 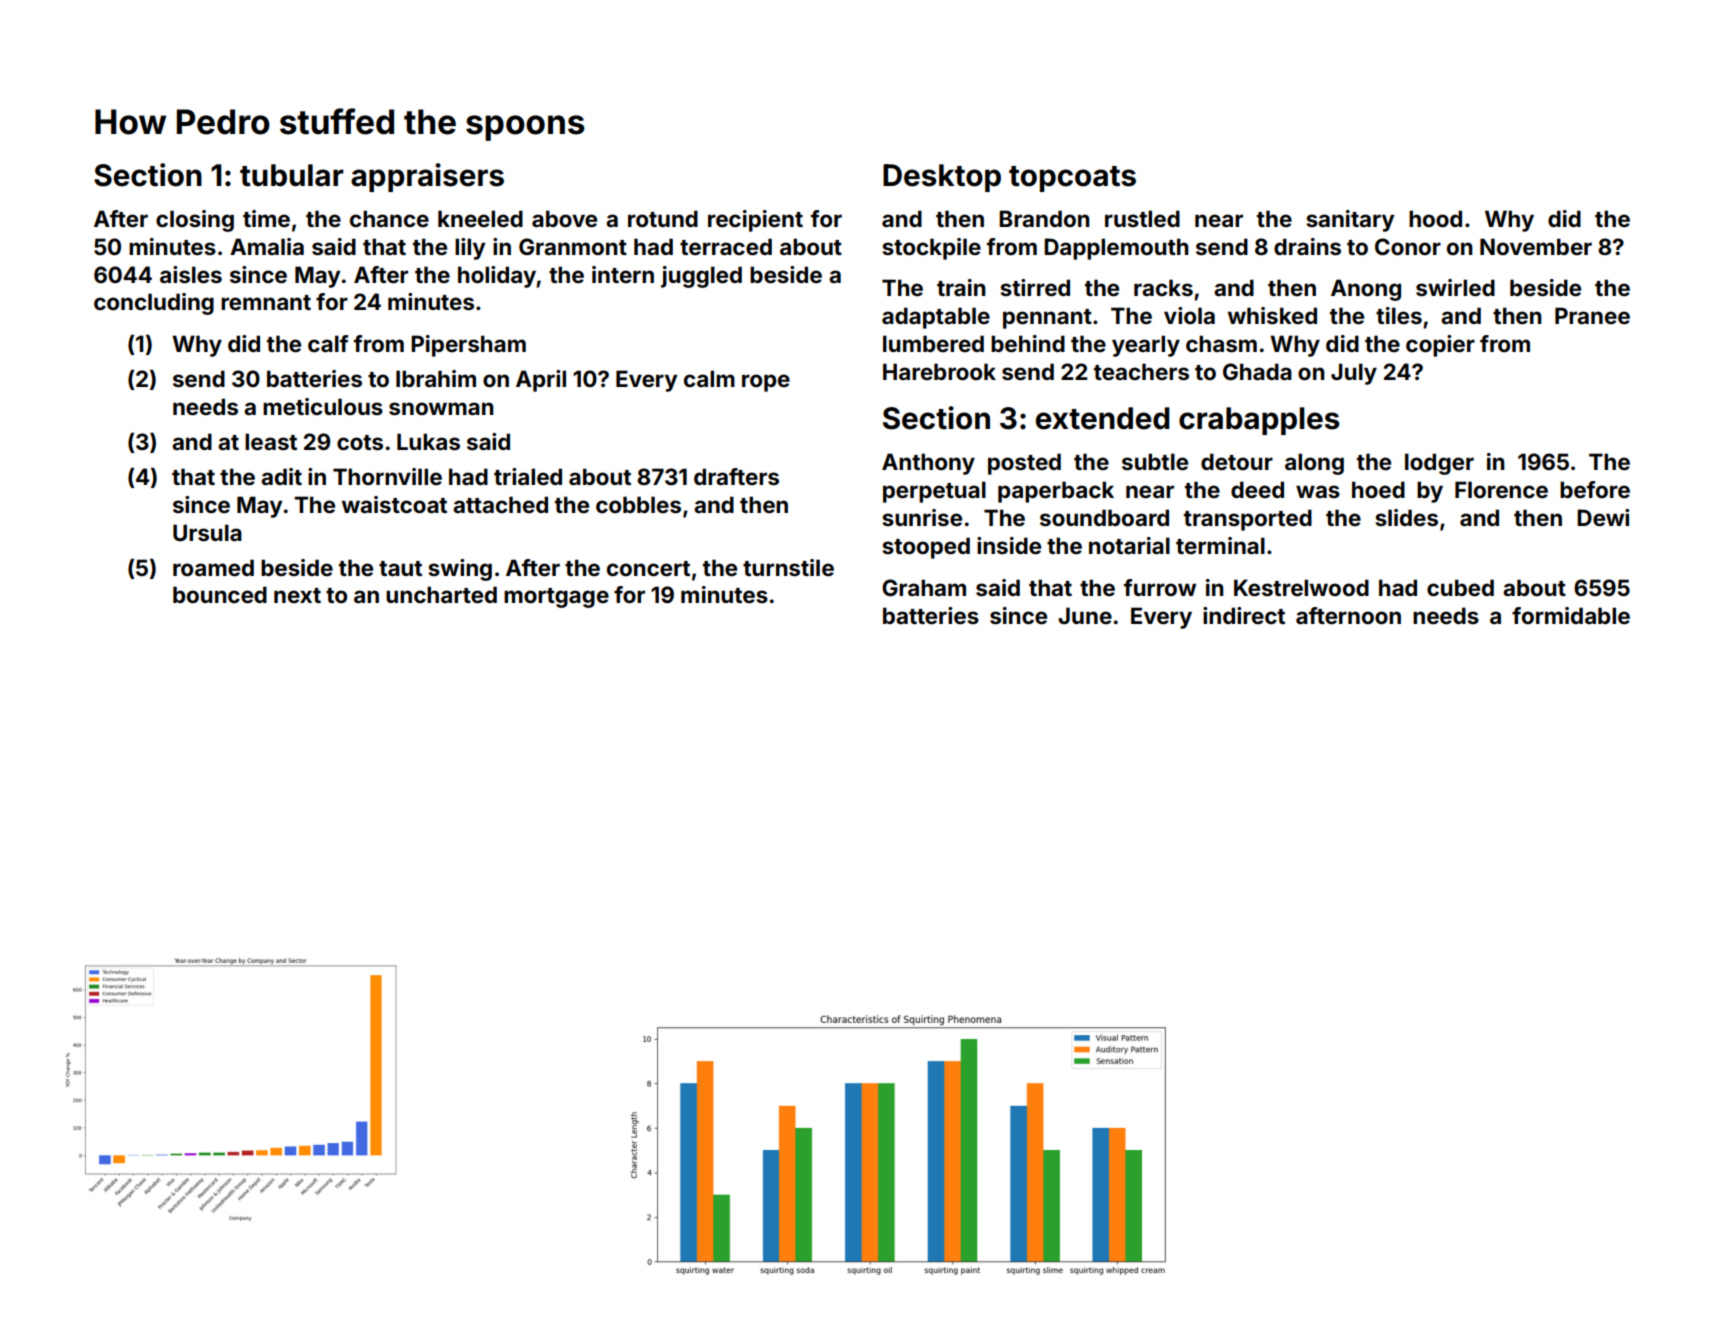 What do you see at coordinates (1603, 518) in the screenshot?
I see `Dewi` at bounding box center [1603, 518].
